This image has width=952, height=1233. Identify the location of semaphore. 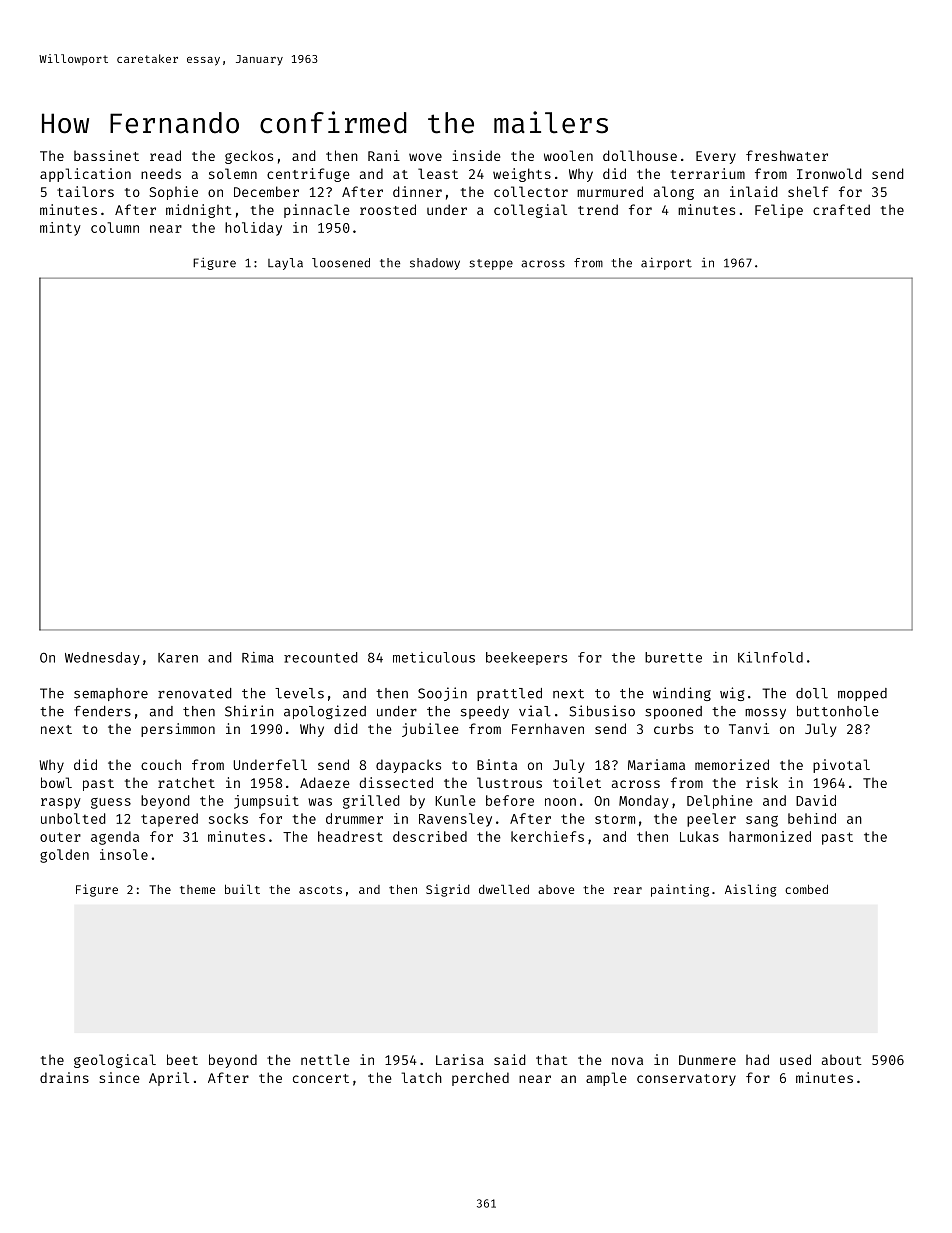
(111, 694).
